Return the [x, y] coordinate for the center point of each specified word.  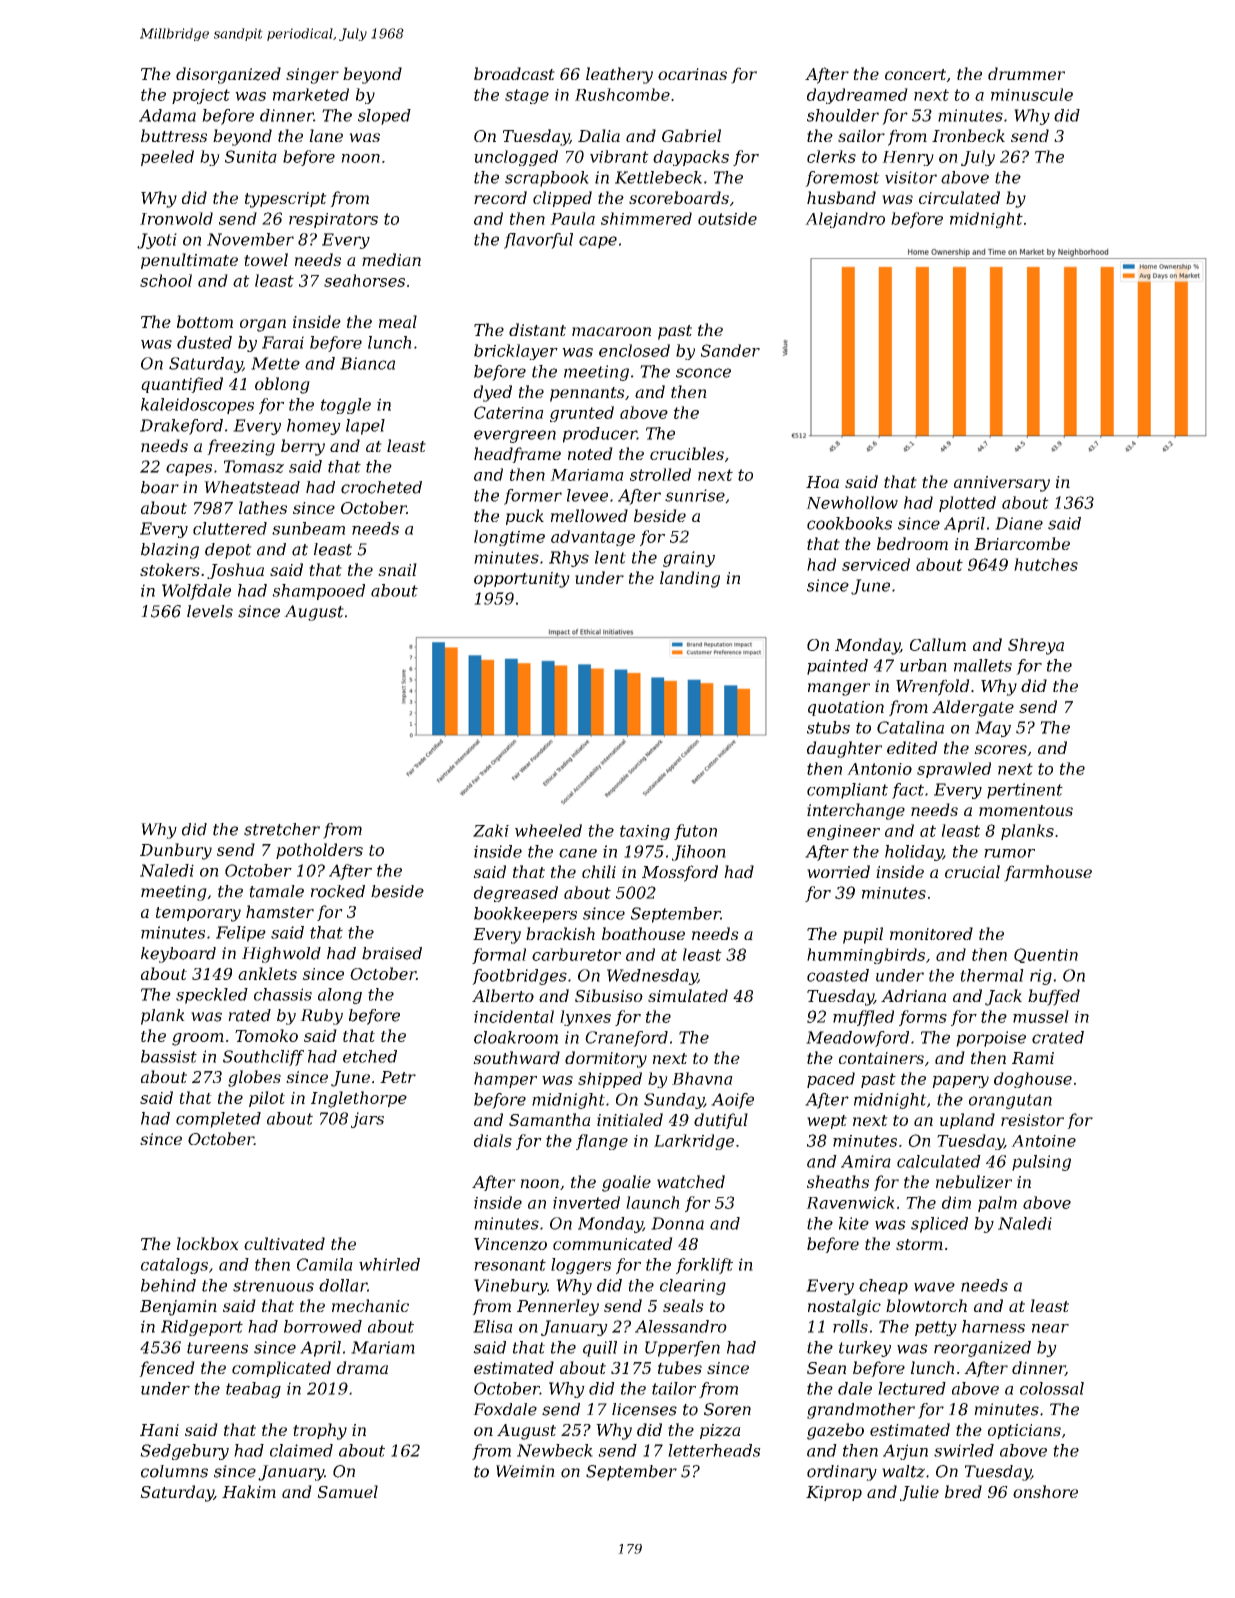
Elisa [493, 1326]
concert [915, 74]
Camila [325, 1264]
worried [838, 871]
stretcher [282, 829]
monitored [931, 933]
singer [312, 76]
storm [919, 1244]
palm [997, 1204]
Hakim [249, 1491]
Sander [730, 350]
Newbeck [555, 1450]
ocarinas [692, 74]
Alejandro [845, 220]
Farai [283, 342]
